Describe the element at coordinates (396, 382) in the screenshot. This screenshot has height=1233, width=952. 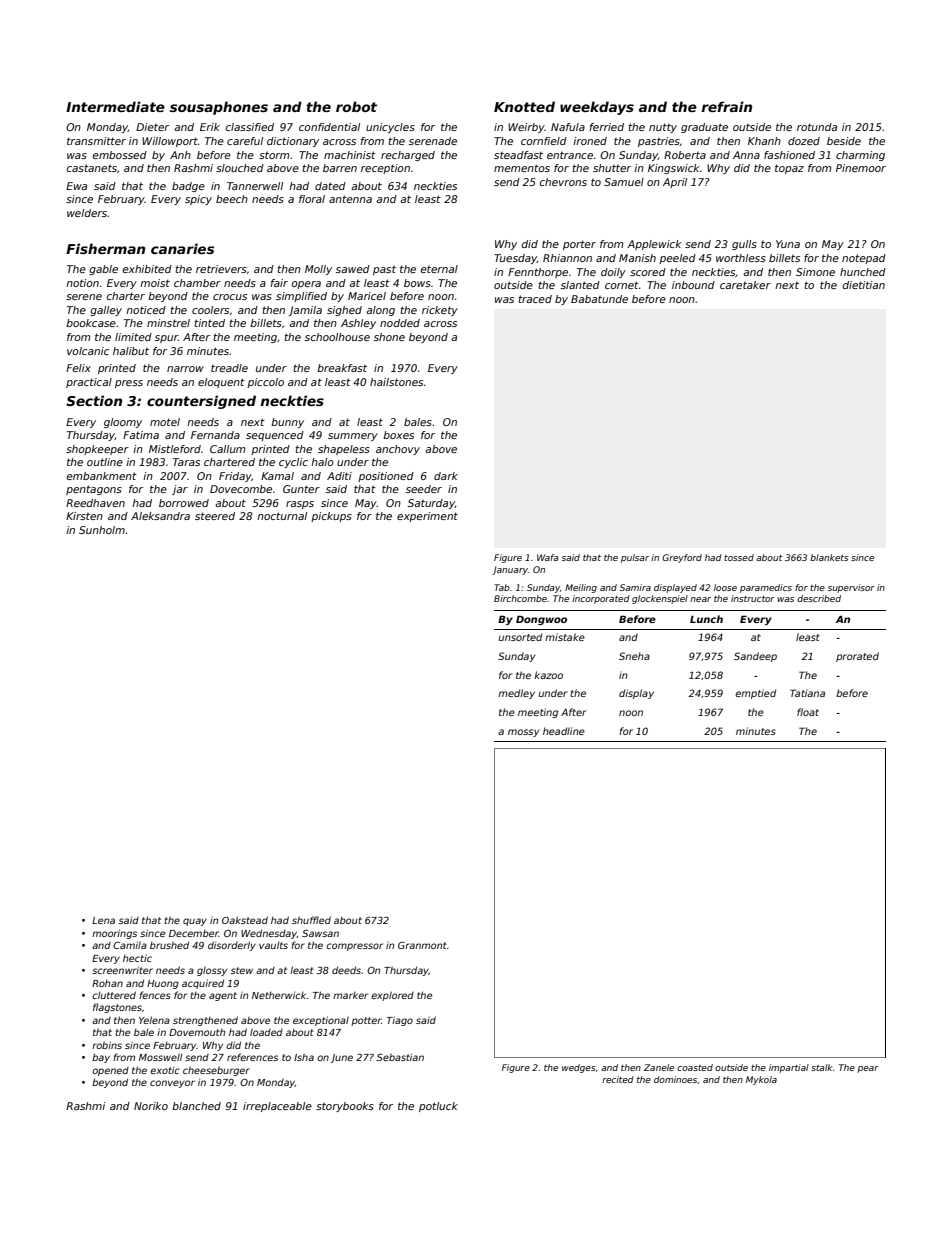
I see `hailstones` at that location.
